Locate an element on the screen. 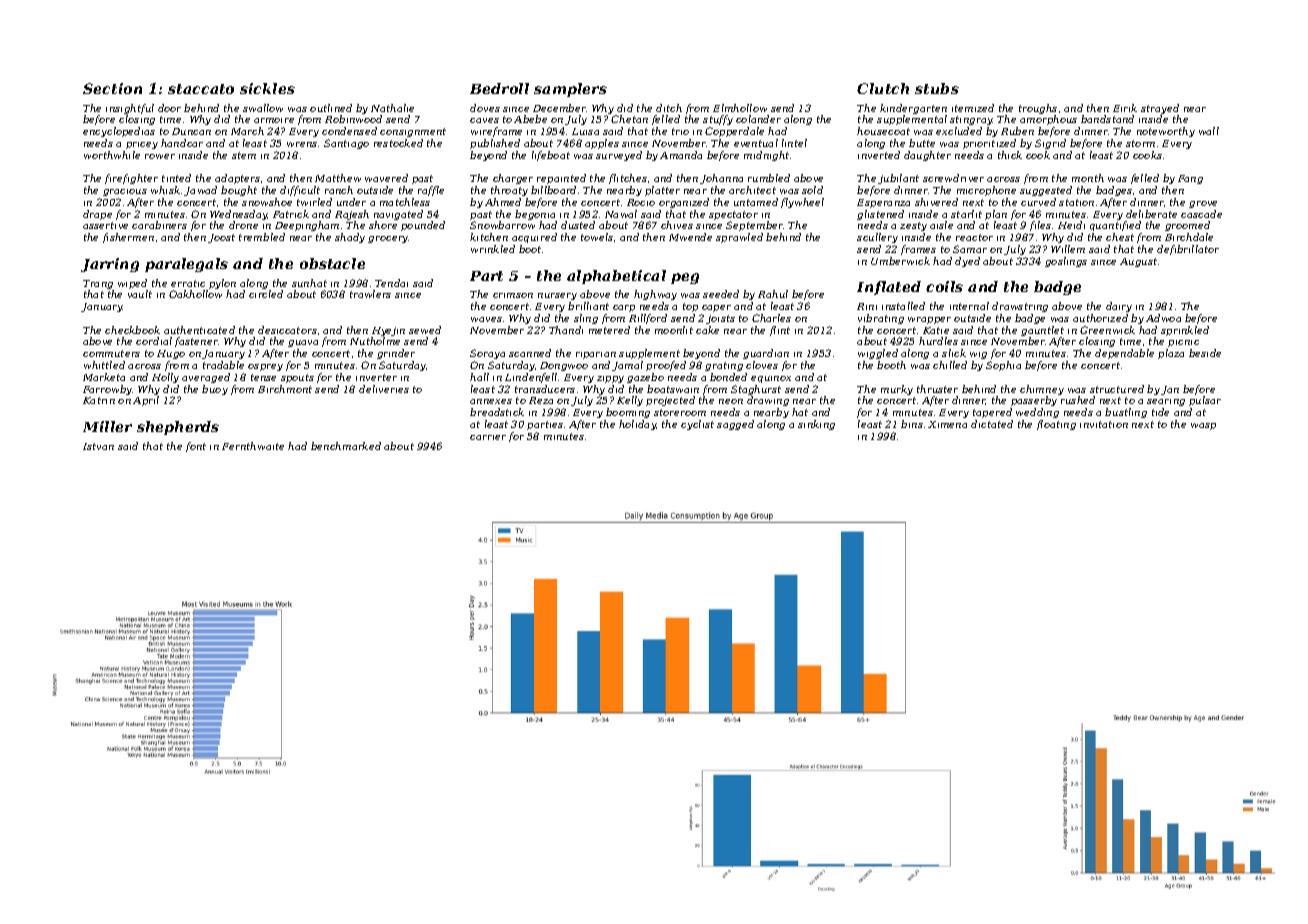 The image size is (1308, 924). Matthew is located at coordinates (338, 178).
